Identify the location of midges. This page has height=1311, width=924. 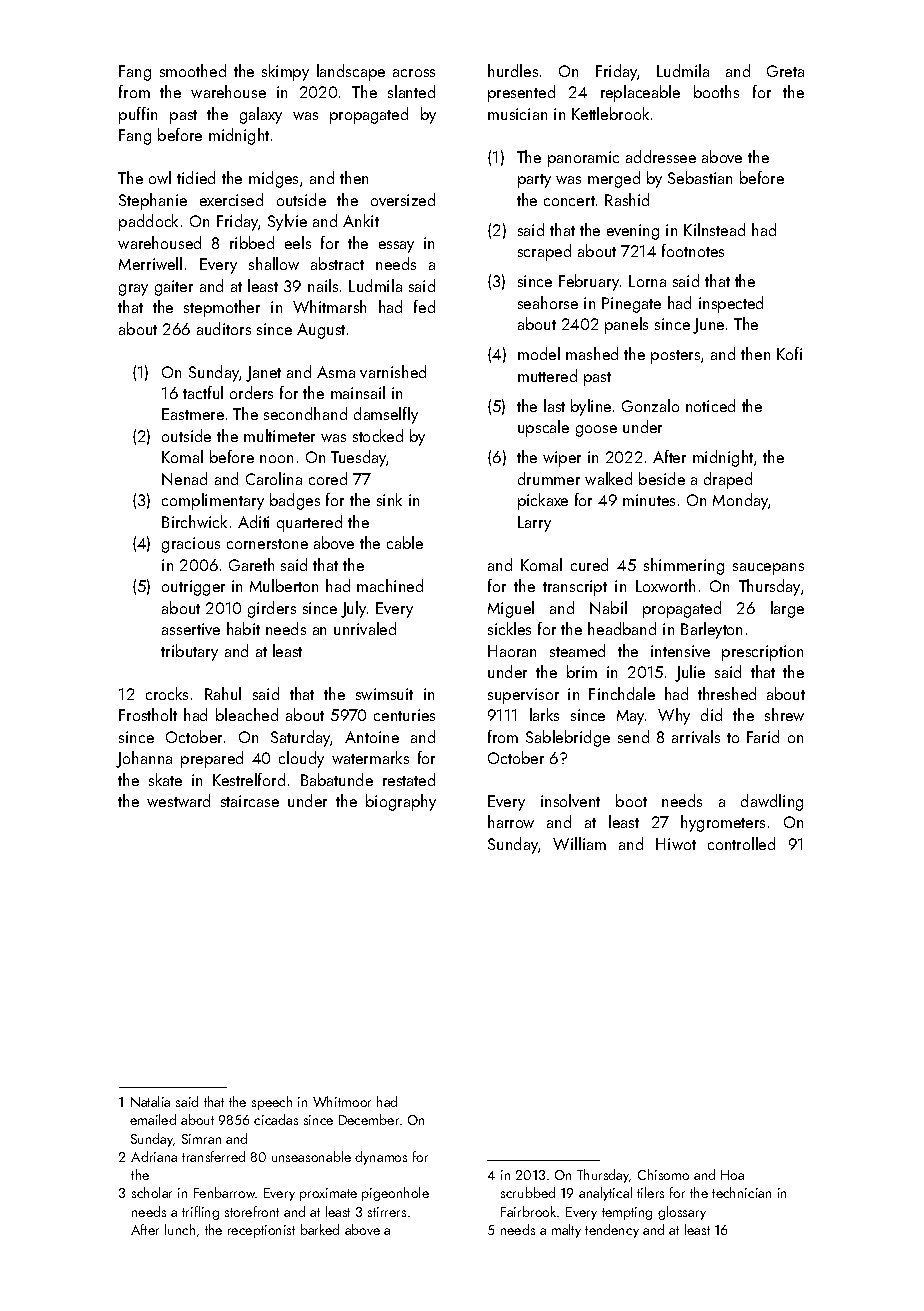
(273, 179).
